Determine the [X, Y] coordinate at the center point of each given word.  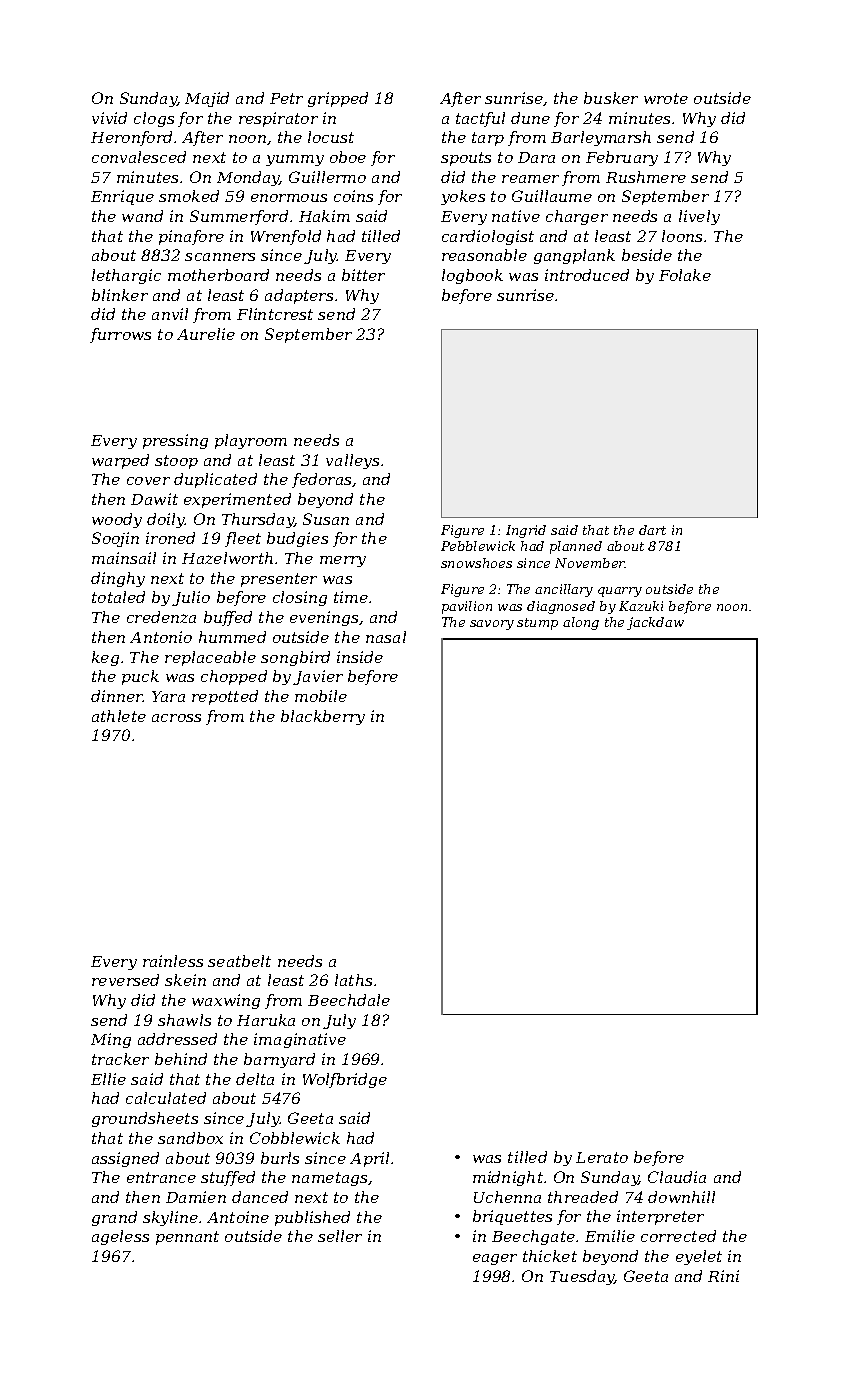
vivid [109, 118]
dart [652, 530]
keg [105, 658]
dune [530, 118]
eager [495, 1259]
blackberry [323, 717]
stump [537, 624]
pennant [187, 1238]
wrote [666, 98]
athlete [119, 716]
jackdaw [655, 623]
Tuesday [582, 1277]
